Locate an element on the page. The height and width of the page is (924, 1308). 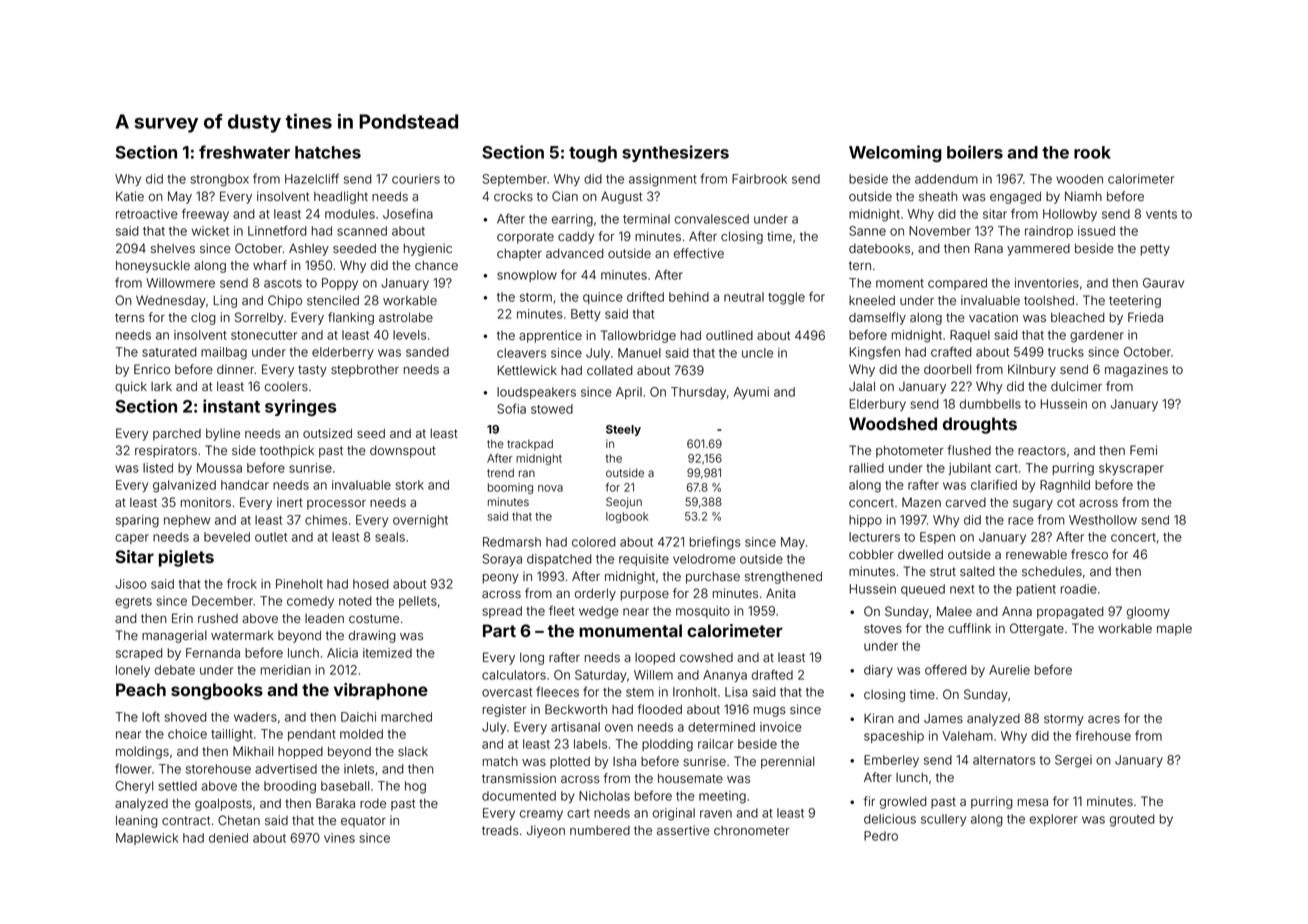
stepbrother is located at coordinates (365, 370).
